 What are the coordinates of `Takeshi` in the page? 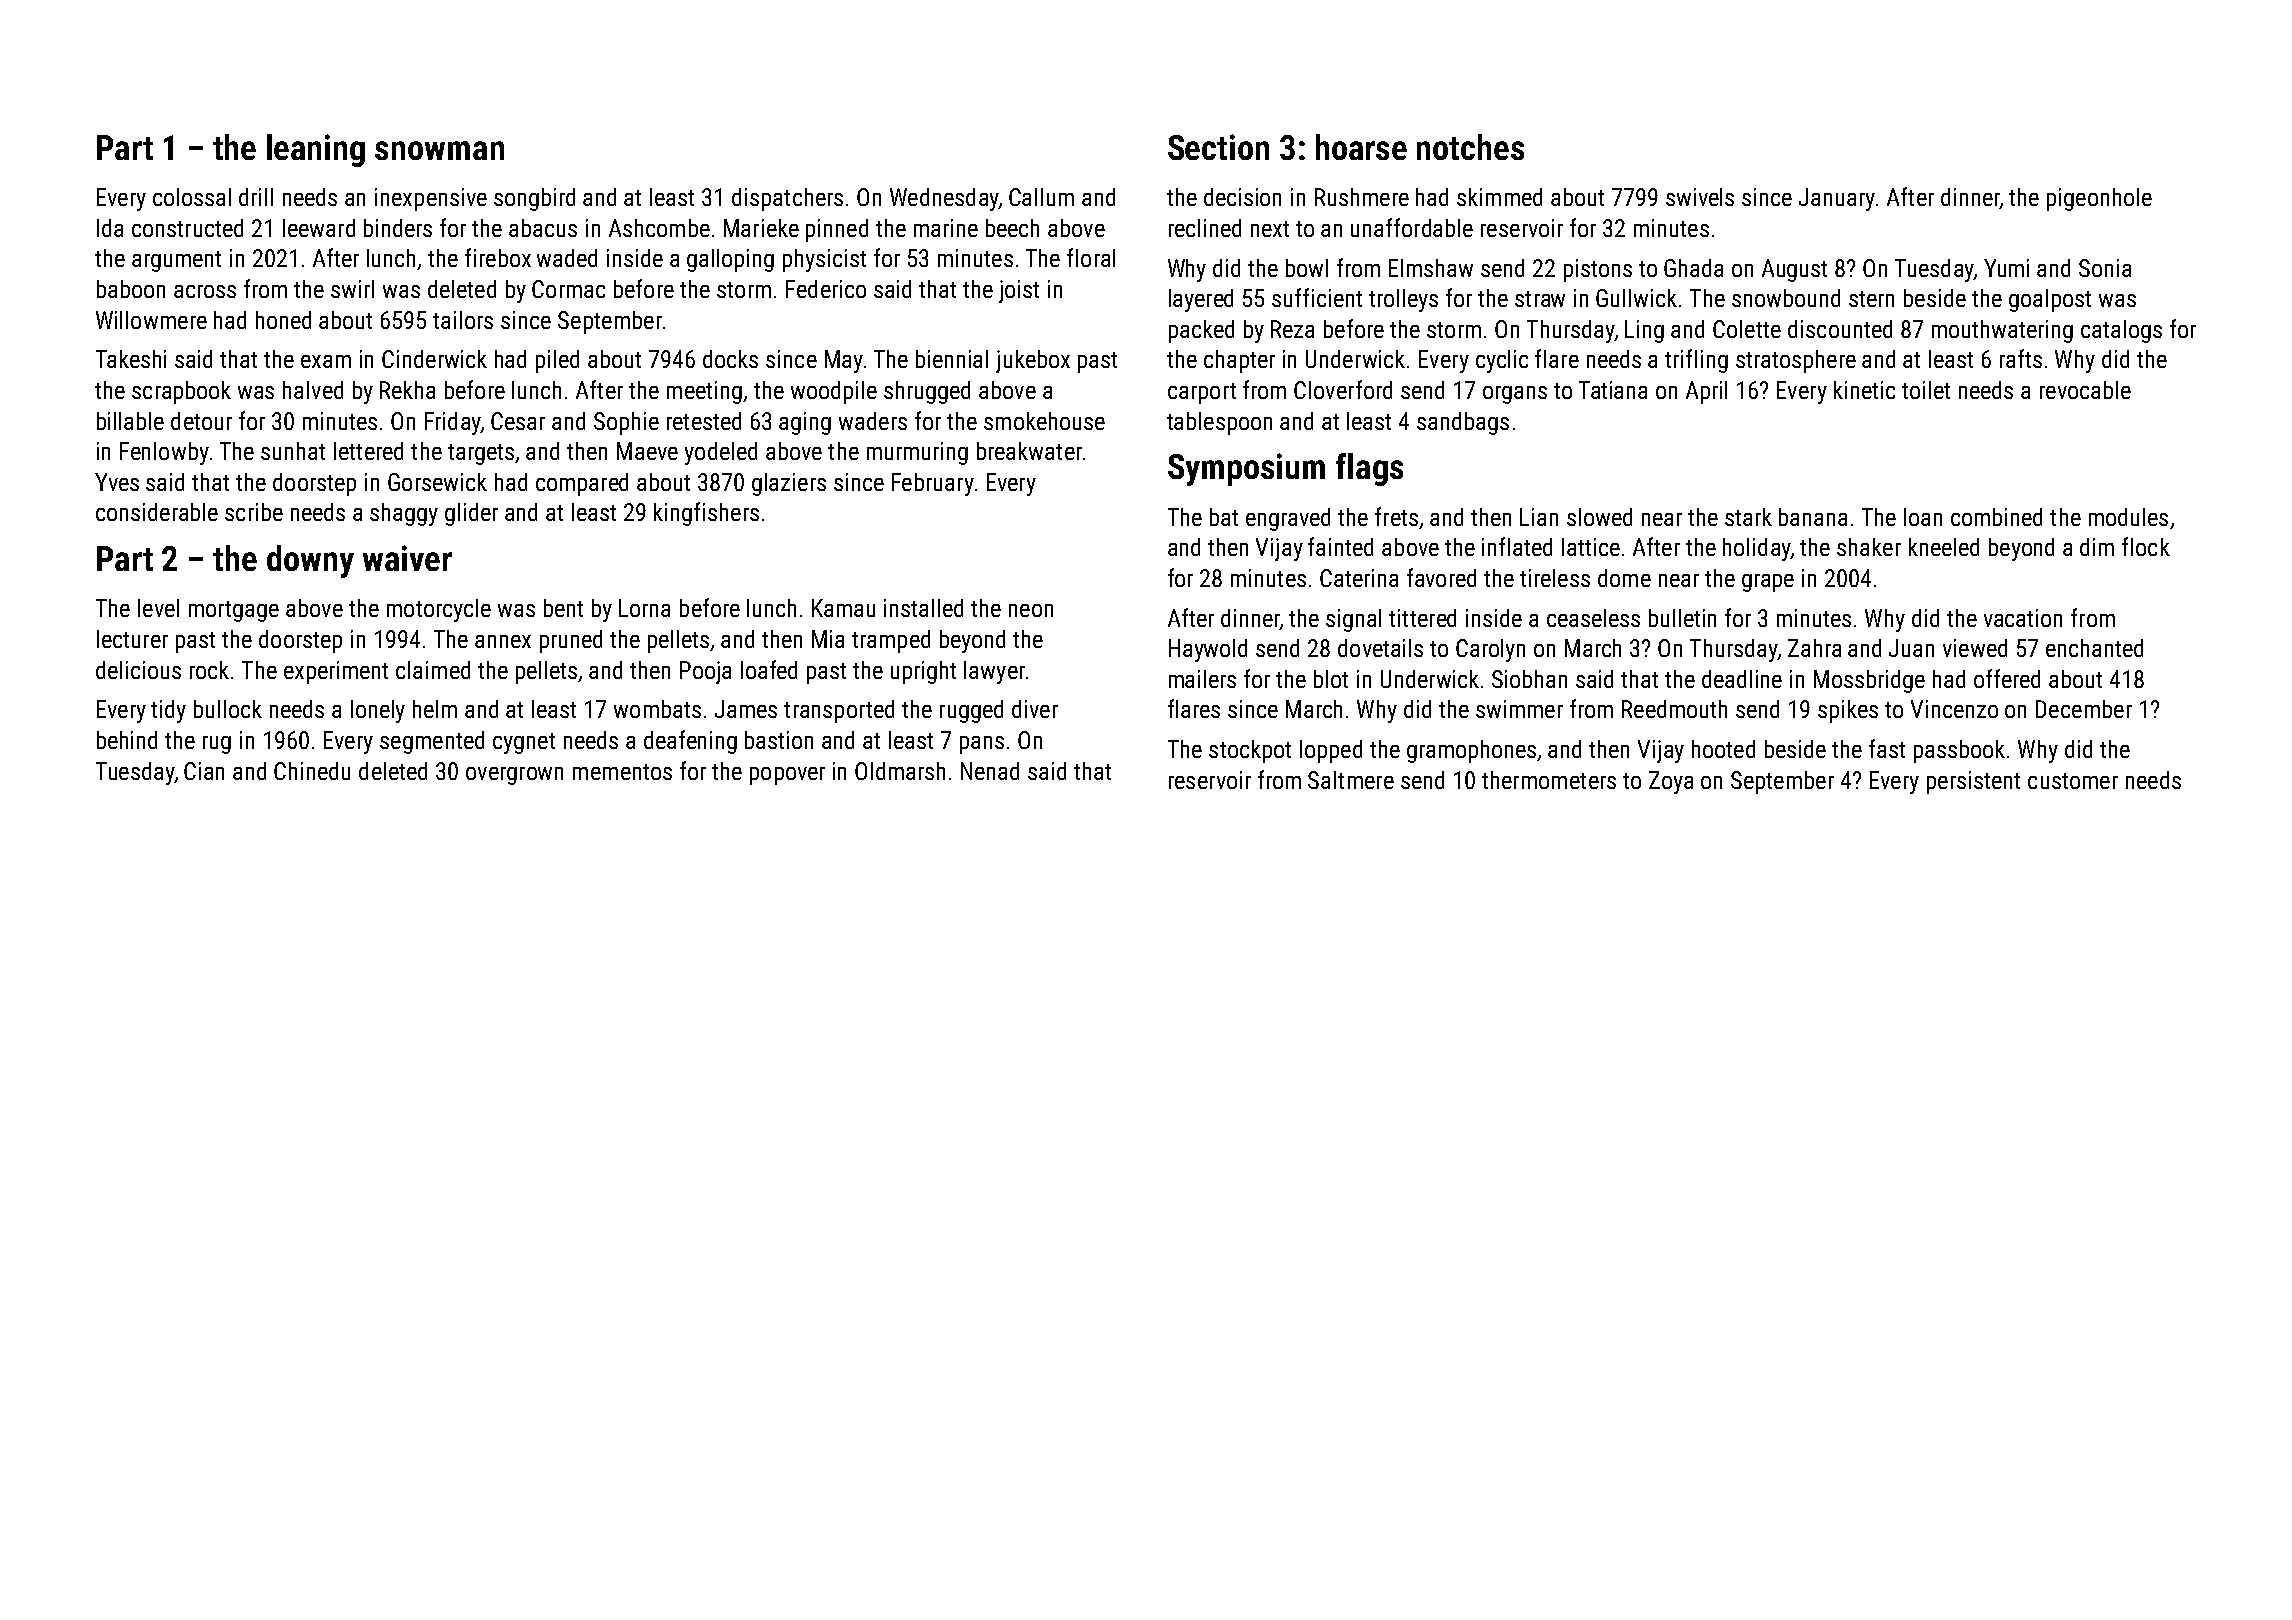 It's located at (131, 359).
